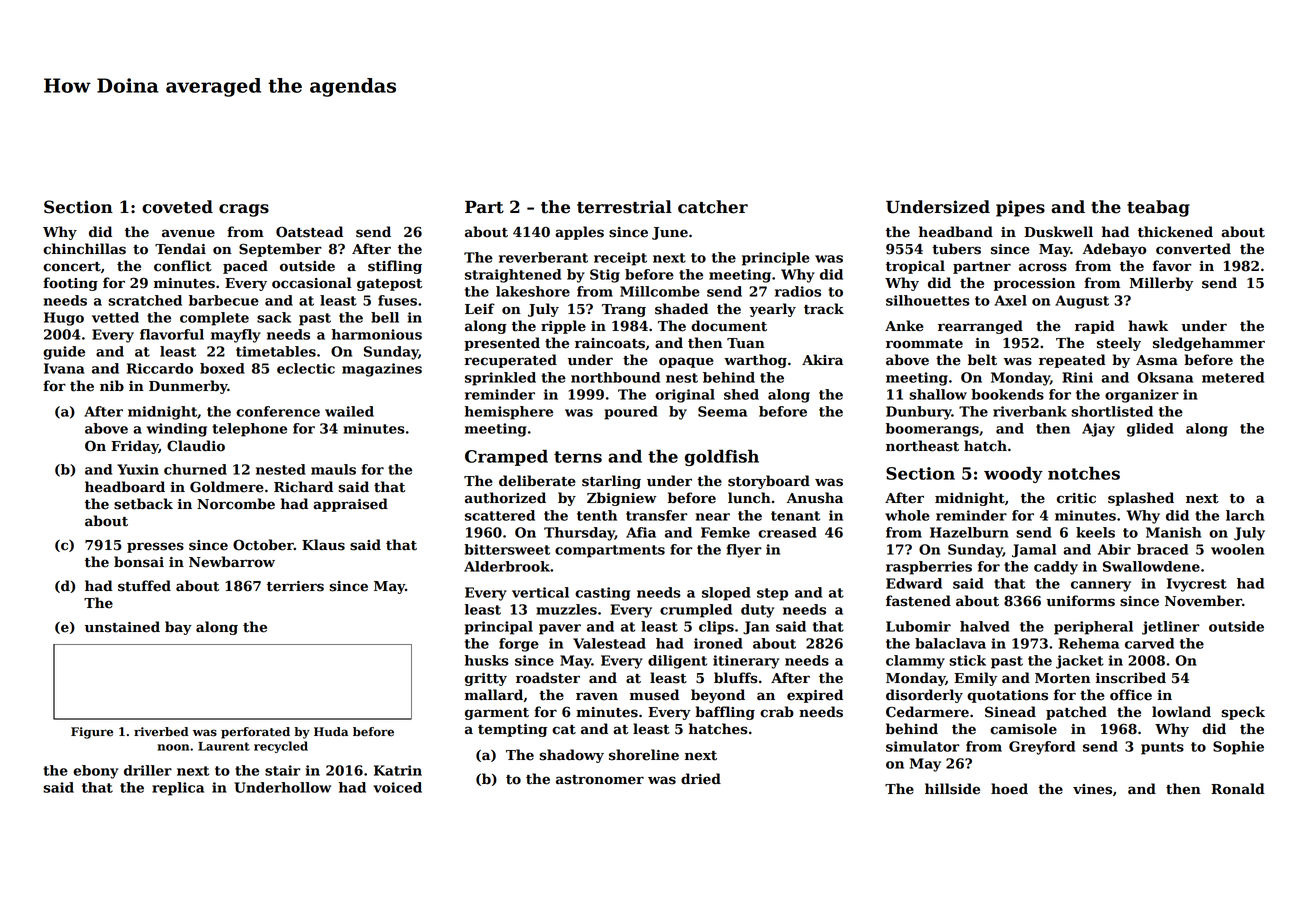 This screenshot has width=1308, height=924. Describe the element at coordinates (922, 446) in the screenshot. I see `northeast` at that location.
